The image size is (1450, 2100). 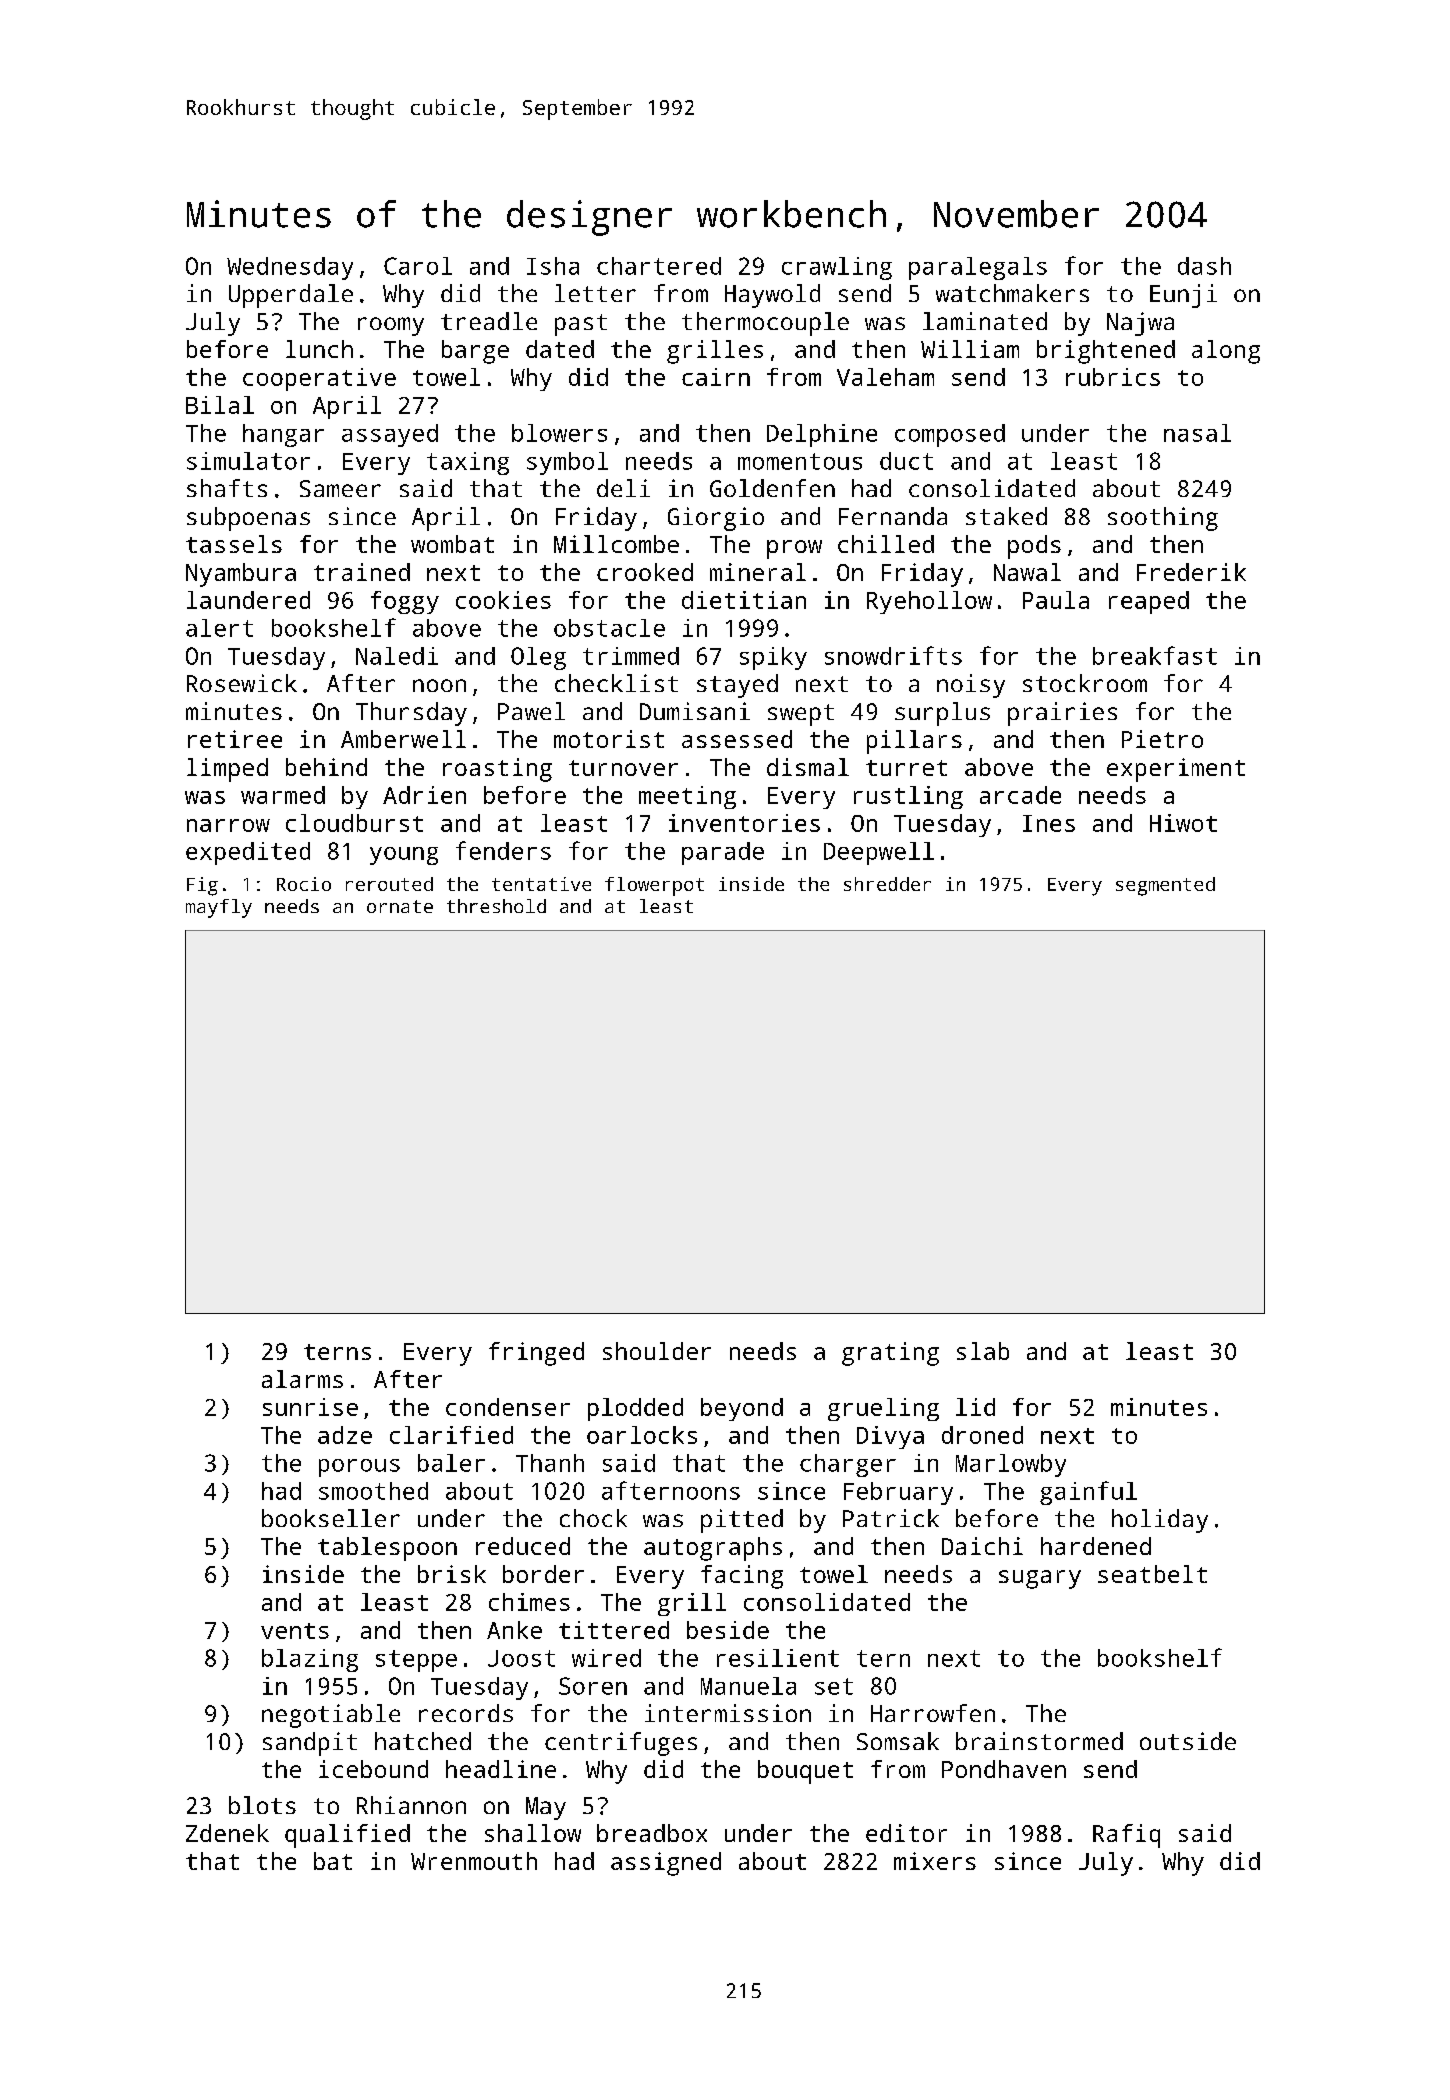 I want to click on seatbelt, so click(x=1152, y=1574).
